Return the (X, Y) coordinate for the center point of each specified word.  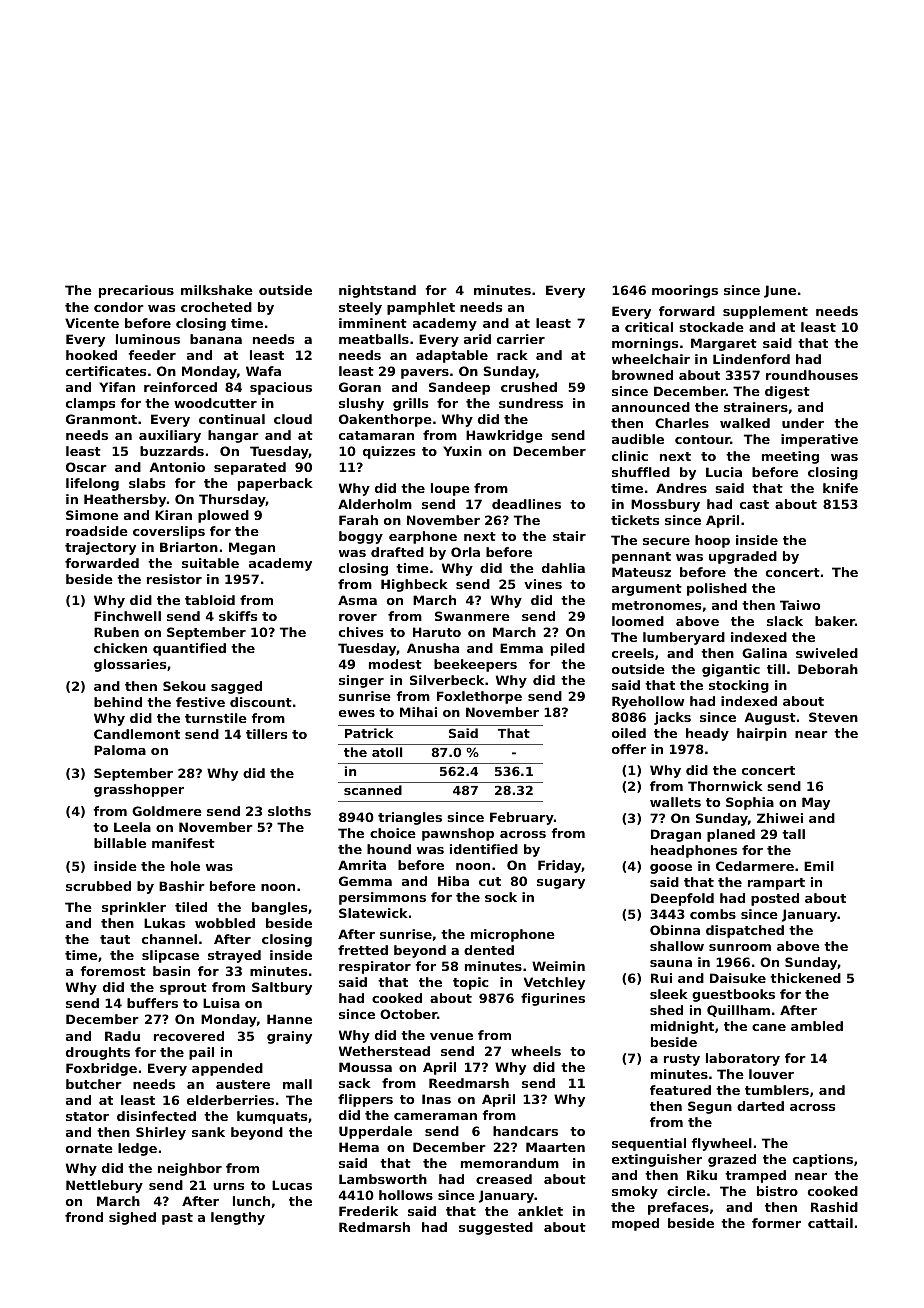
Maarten (555, 1147)
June (780, 291)
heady (707, 734)
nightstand (377, 291)
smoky (635, 1192)
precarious (136, 291)
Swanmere (472, 616)
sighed (132, 1218)
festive (200, 702)
